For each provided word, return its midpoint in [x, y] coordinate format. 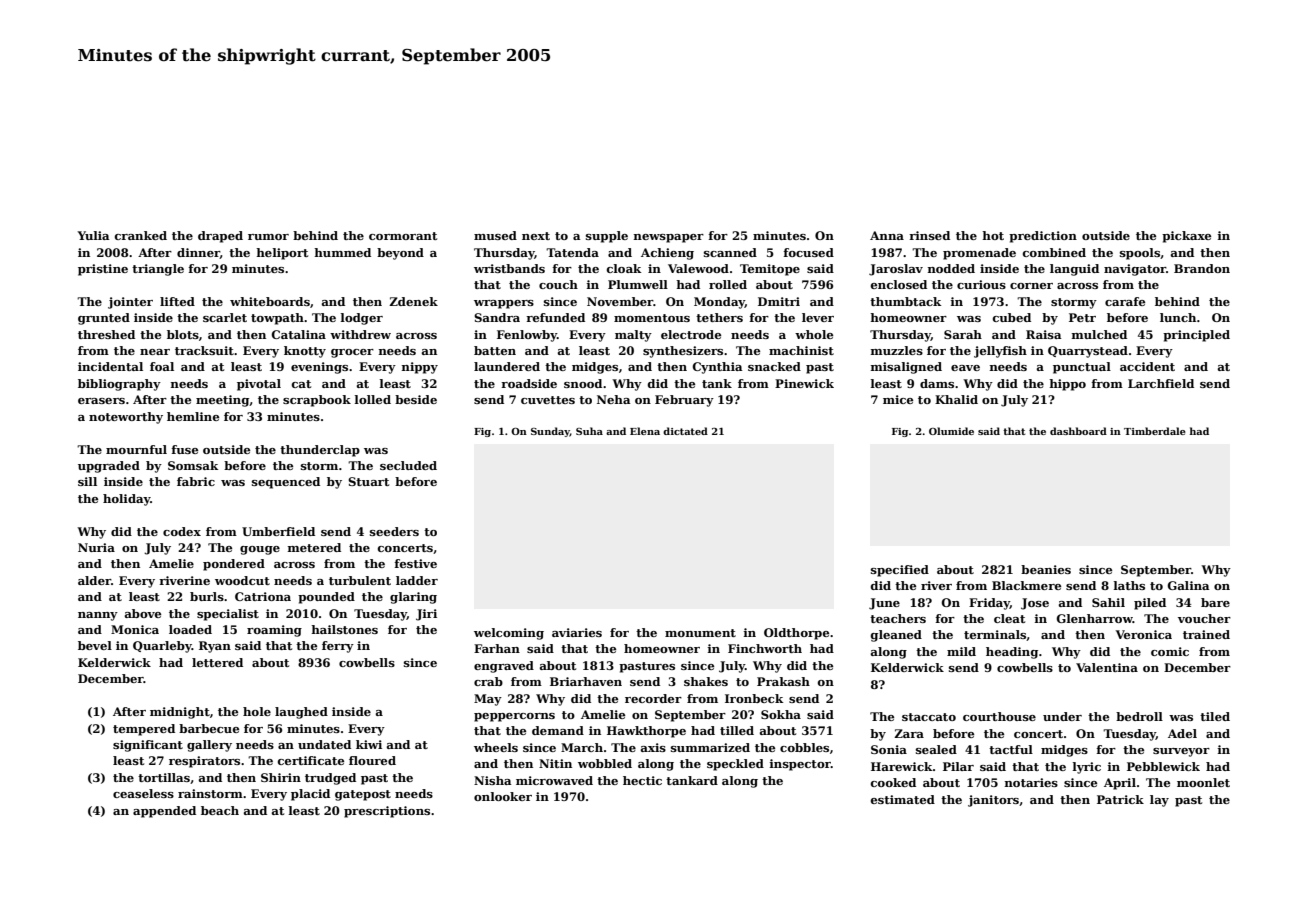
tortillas [164, 777]
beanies [1046, 569]
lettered [217, 662]
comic [1170, 651]
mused [495, 235]
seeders [394, 531]
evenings [319, 368]
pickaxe [1186, 237]
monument [700, 633]
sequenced [286, 483]
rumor [268, 237]
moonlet [1203, 782]
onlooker [503, 796]
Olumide [951, 431]
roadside [529, 383]
